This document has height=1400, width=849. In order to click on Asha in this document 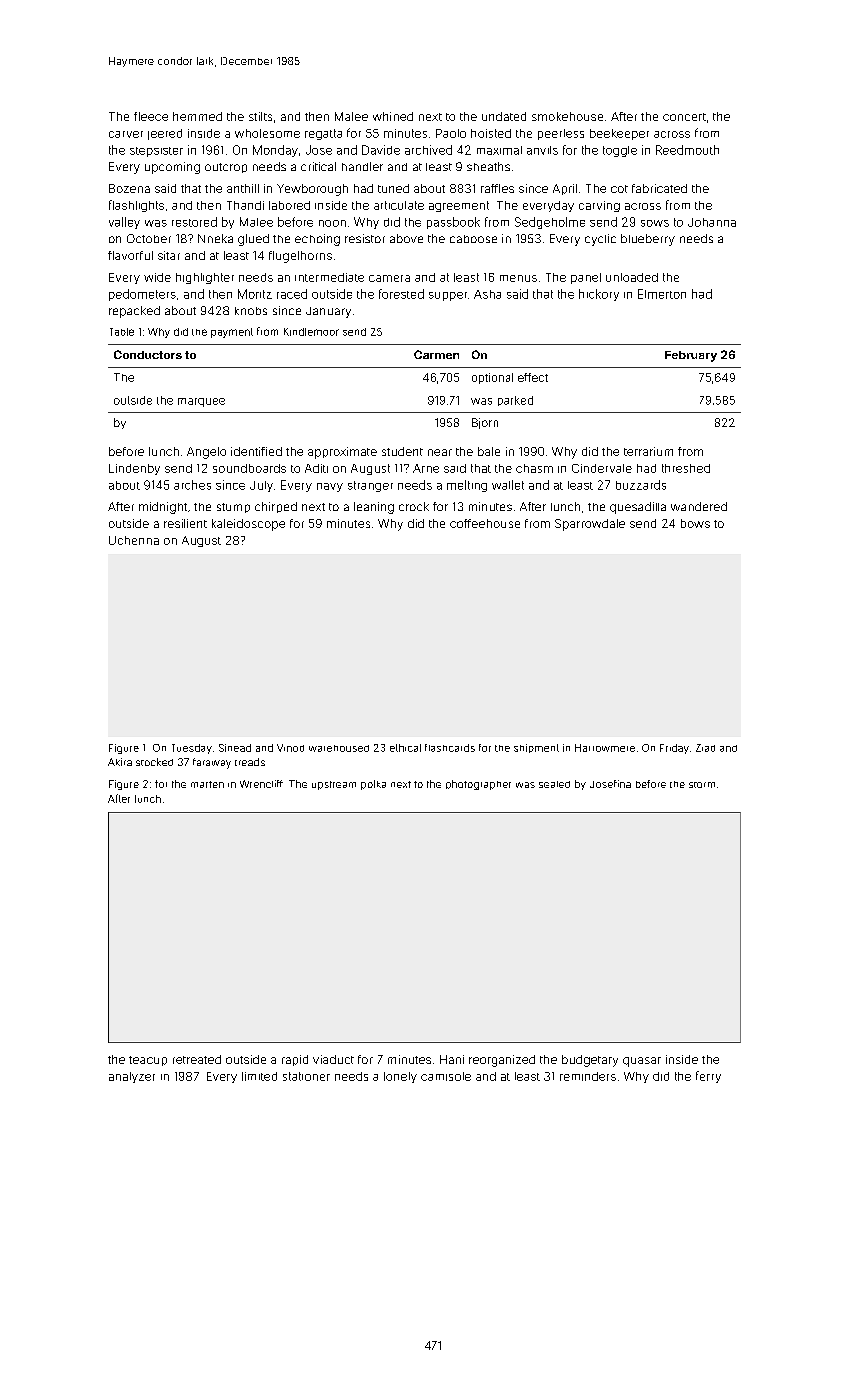, I will do `click(487, 294)`.
